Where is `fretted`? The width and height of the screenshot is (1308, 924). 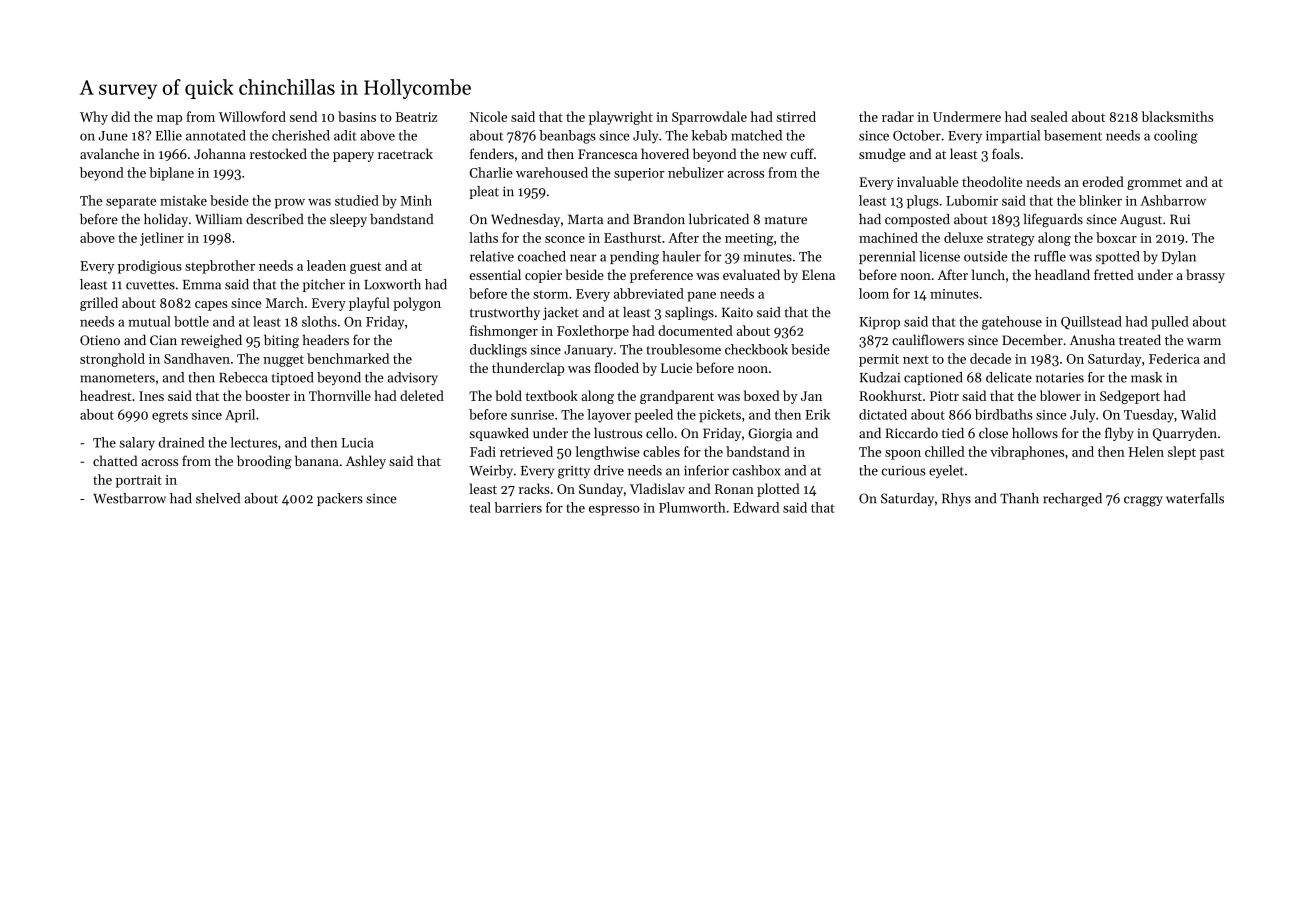
fretted is located at coordinates (1114, 274).
